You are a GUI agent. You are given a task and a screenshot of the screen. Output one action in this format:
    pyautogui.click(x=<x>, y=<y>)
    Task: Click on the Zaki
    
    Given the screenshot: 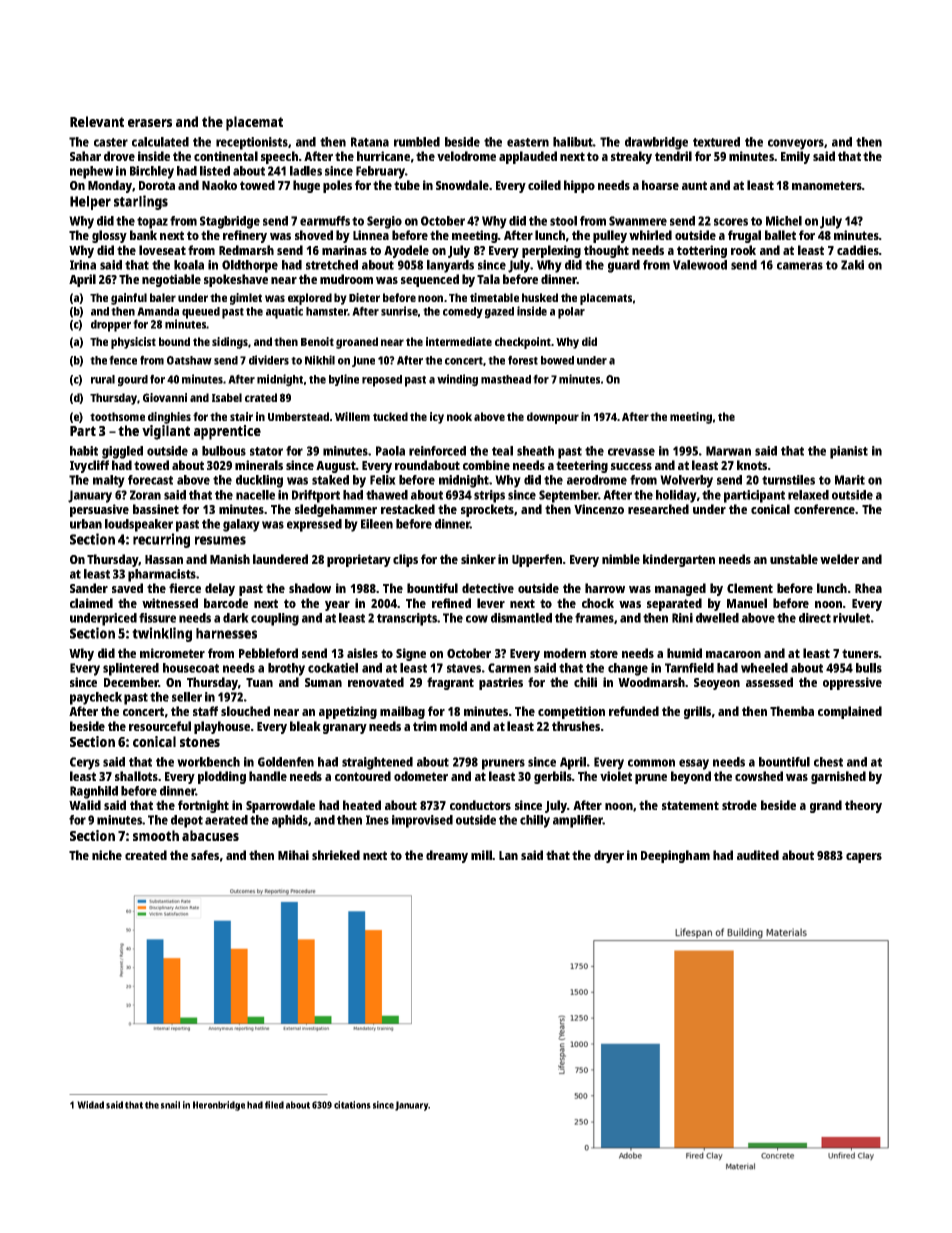 What is the action you would take?
    pyautogui.click(x=852, y=265)
